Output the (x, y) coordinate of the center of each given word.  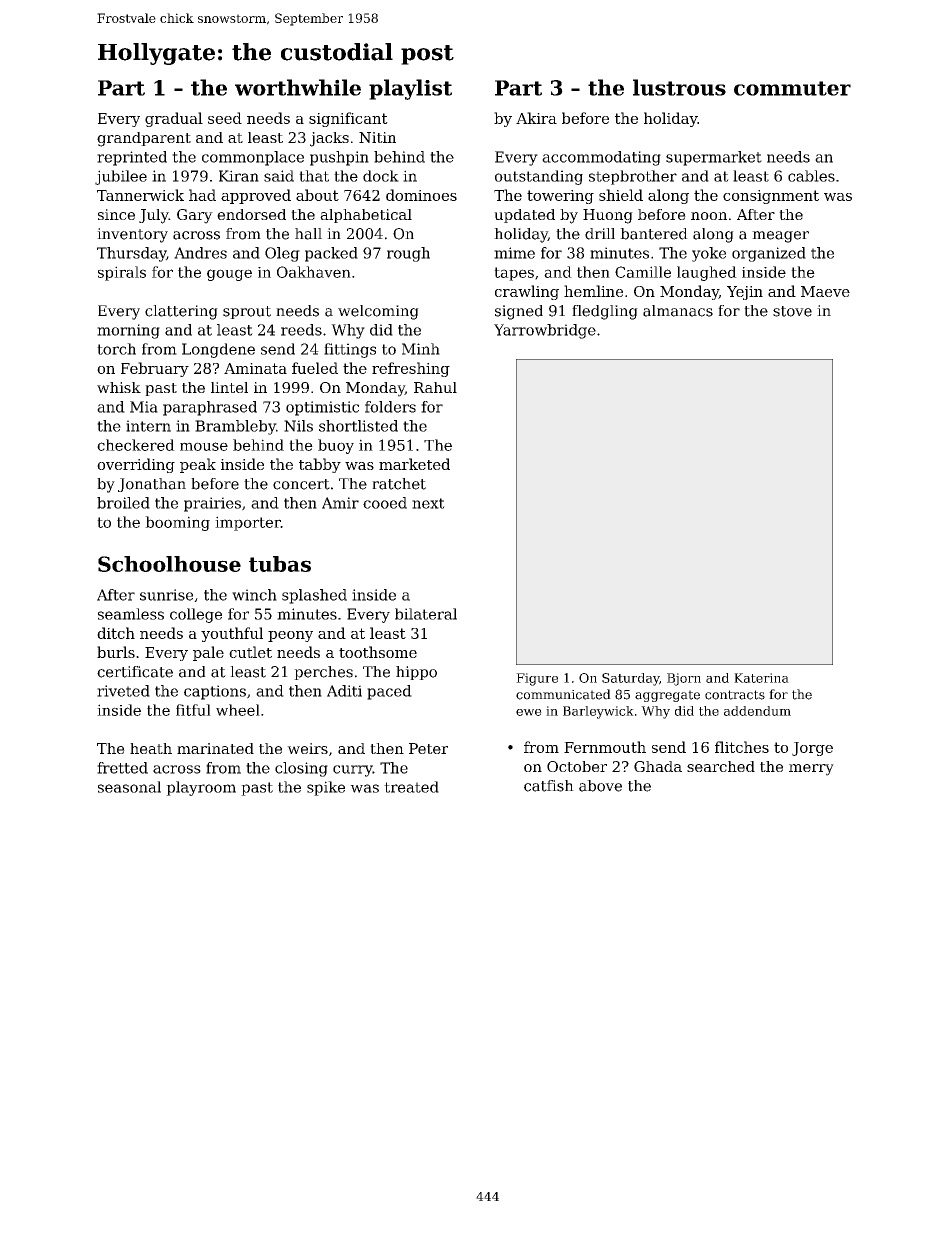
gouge (229, 275)
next (428, 503)
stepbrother (633, 177)
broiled (123, 503)
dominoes (421, 195)
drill (600, 234)
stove (792, 311)
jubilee (121, 177)
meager (780, 237)
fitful (193, 710)
